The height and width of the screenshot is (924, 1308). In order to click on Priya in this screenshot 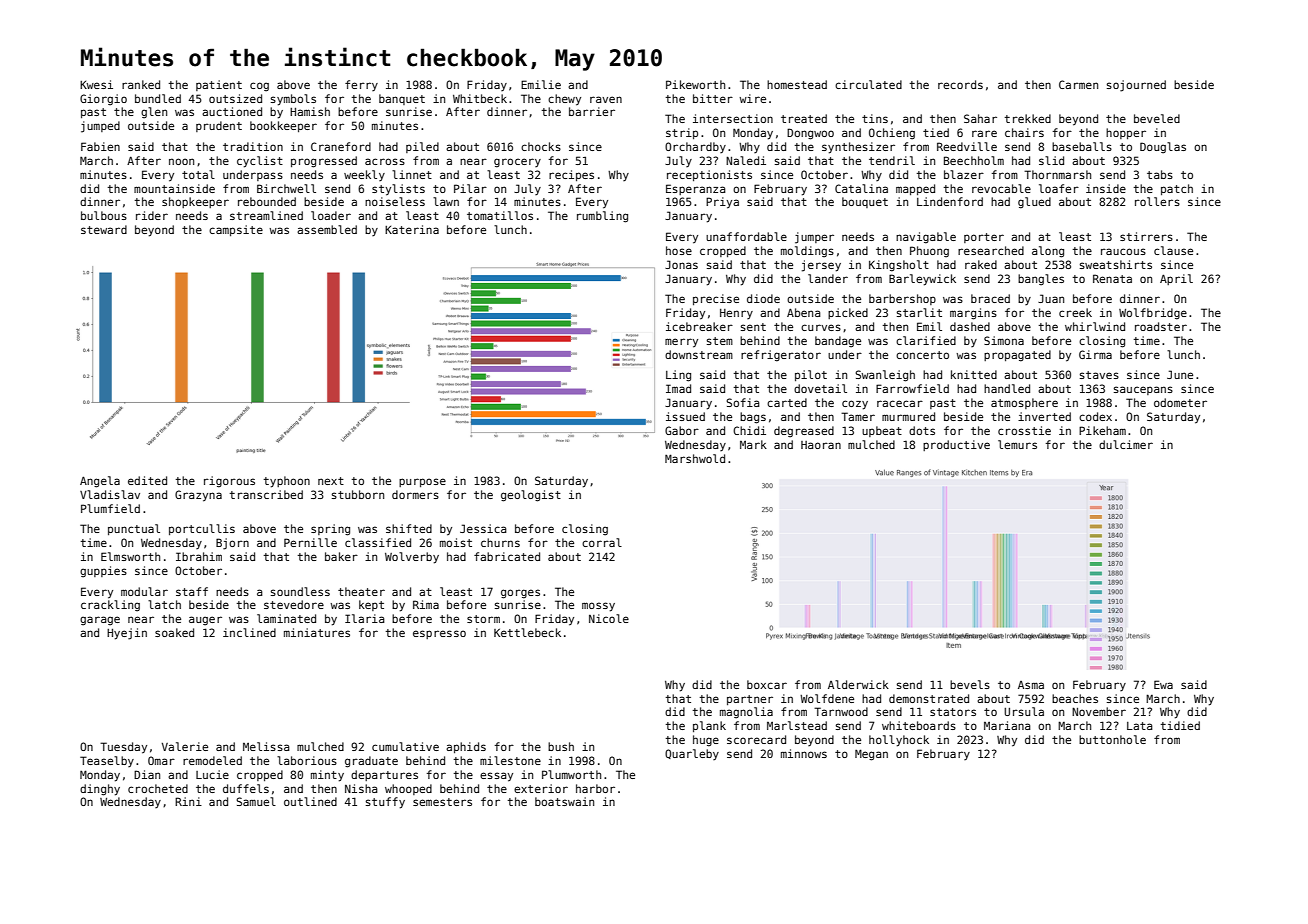, I will do `click(722, 203)`.
